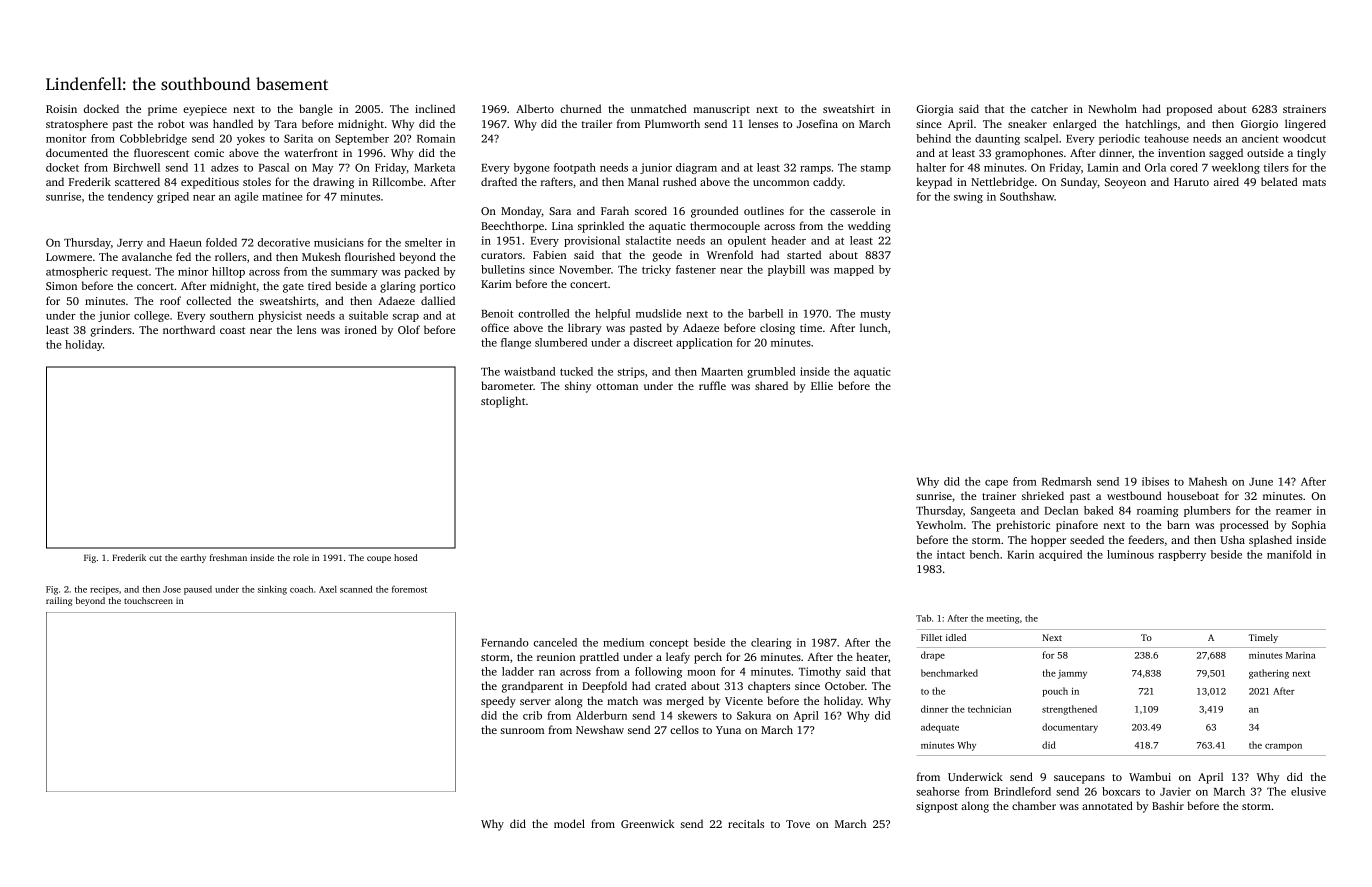  Describe the element at coordinates (560, 211) in the screenshot. I see `Sara` at that location.
